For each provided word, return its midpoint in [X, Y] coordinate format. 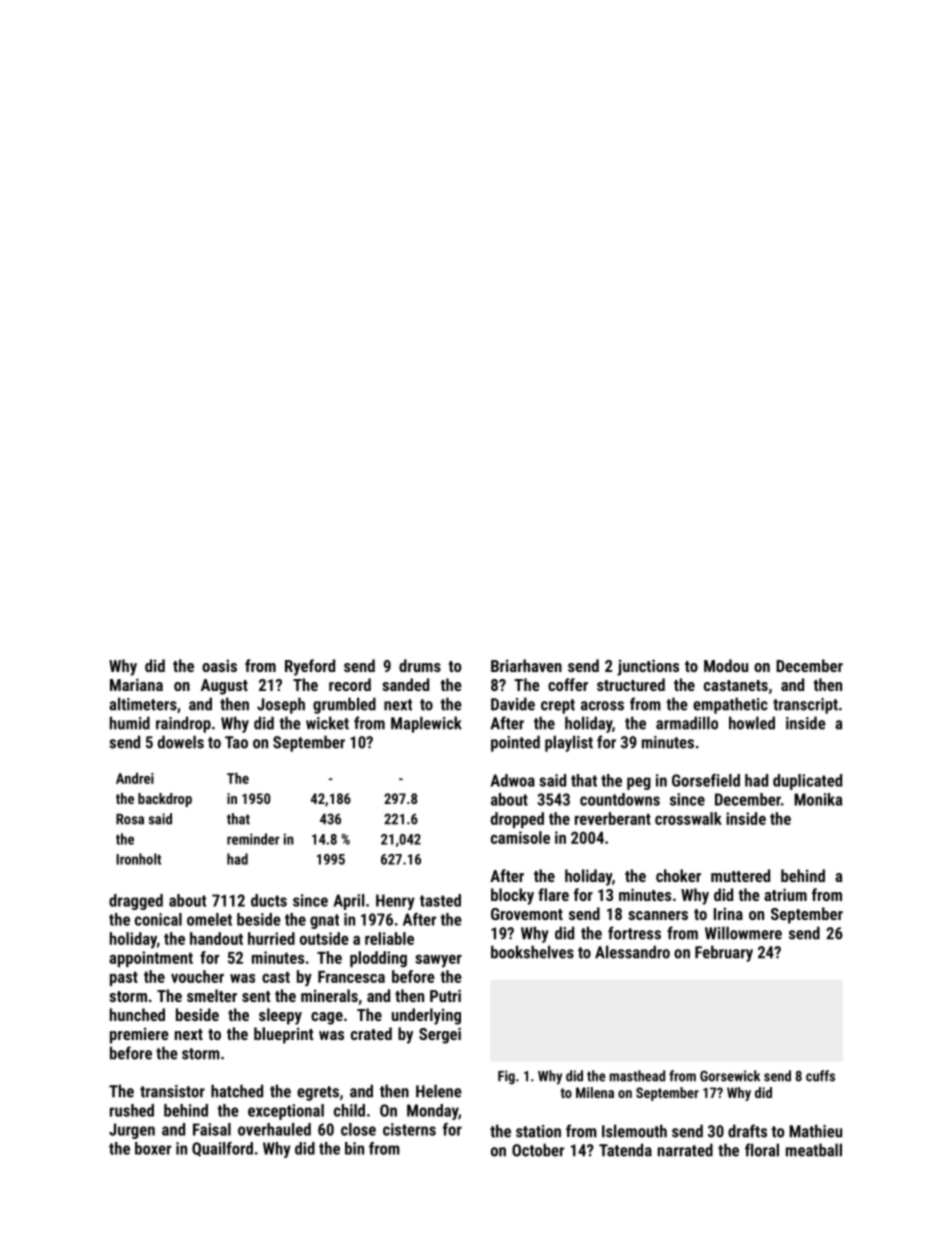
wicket [327, 723]
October [538, 1150]
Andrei [135, 778]
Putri [445, 995]
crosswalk [688, 818]
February [724, 953]
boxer [153, 1148]
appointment [151, 959]
